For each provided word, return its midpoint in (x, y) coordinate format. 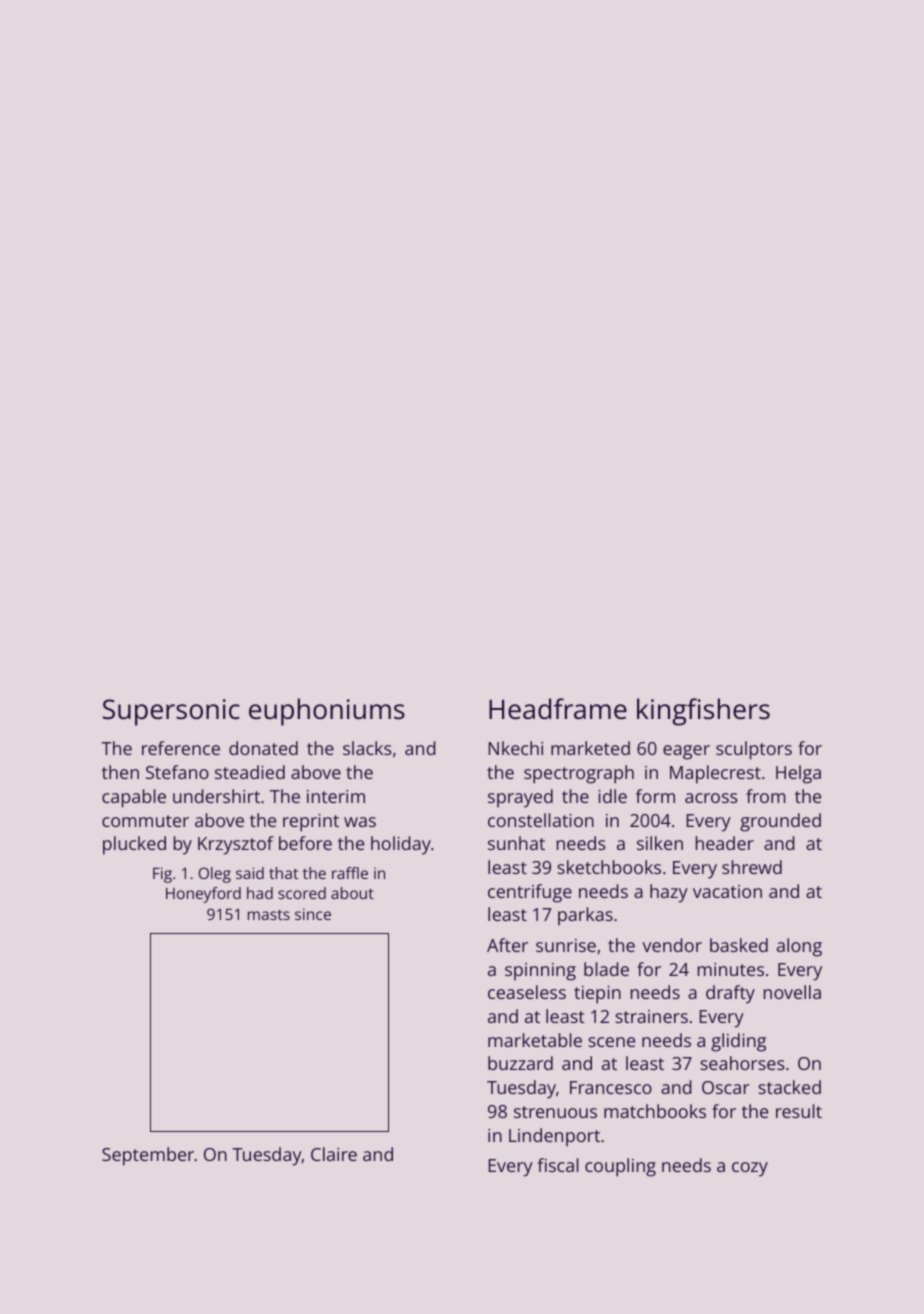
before (305, 843)
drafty (730, 994)
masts (269, 914)
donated (263, 748)
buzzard (520, 1063)
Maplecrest (715, 774)
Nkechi (516, 748)
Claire (334, 1154)
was (360, 822)
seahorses (742, 1063)
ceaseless (527, 992)
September (148, 1156)
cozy (750, 1169)
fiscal (558, 1165)
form (655, 796)
